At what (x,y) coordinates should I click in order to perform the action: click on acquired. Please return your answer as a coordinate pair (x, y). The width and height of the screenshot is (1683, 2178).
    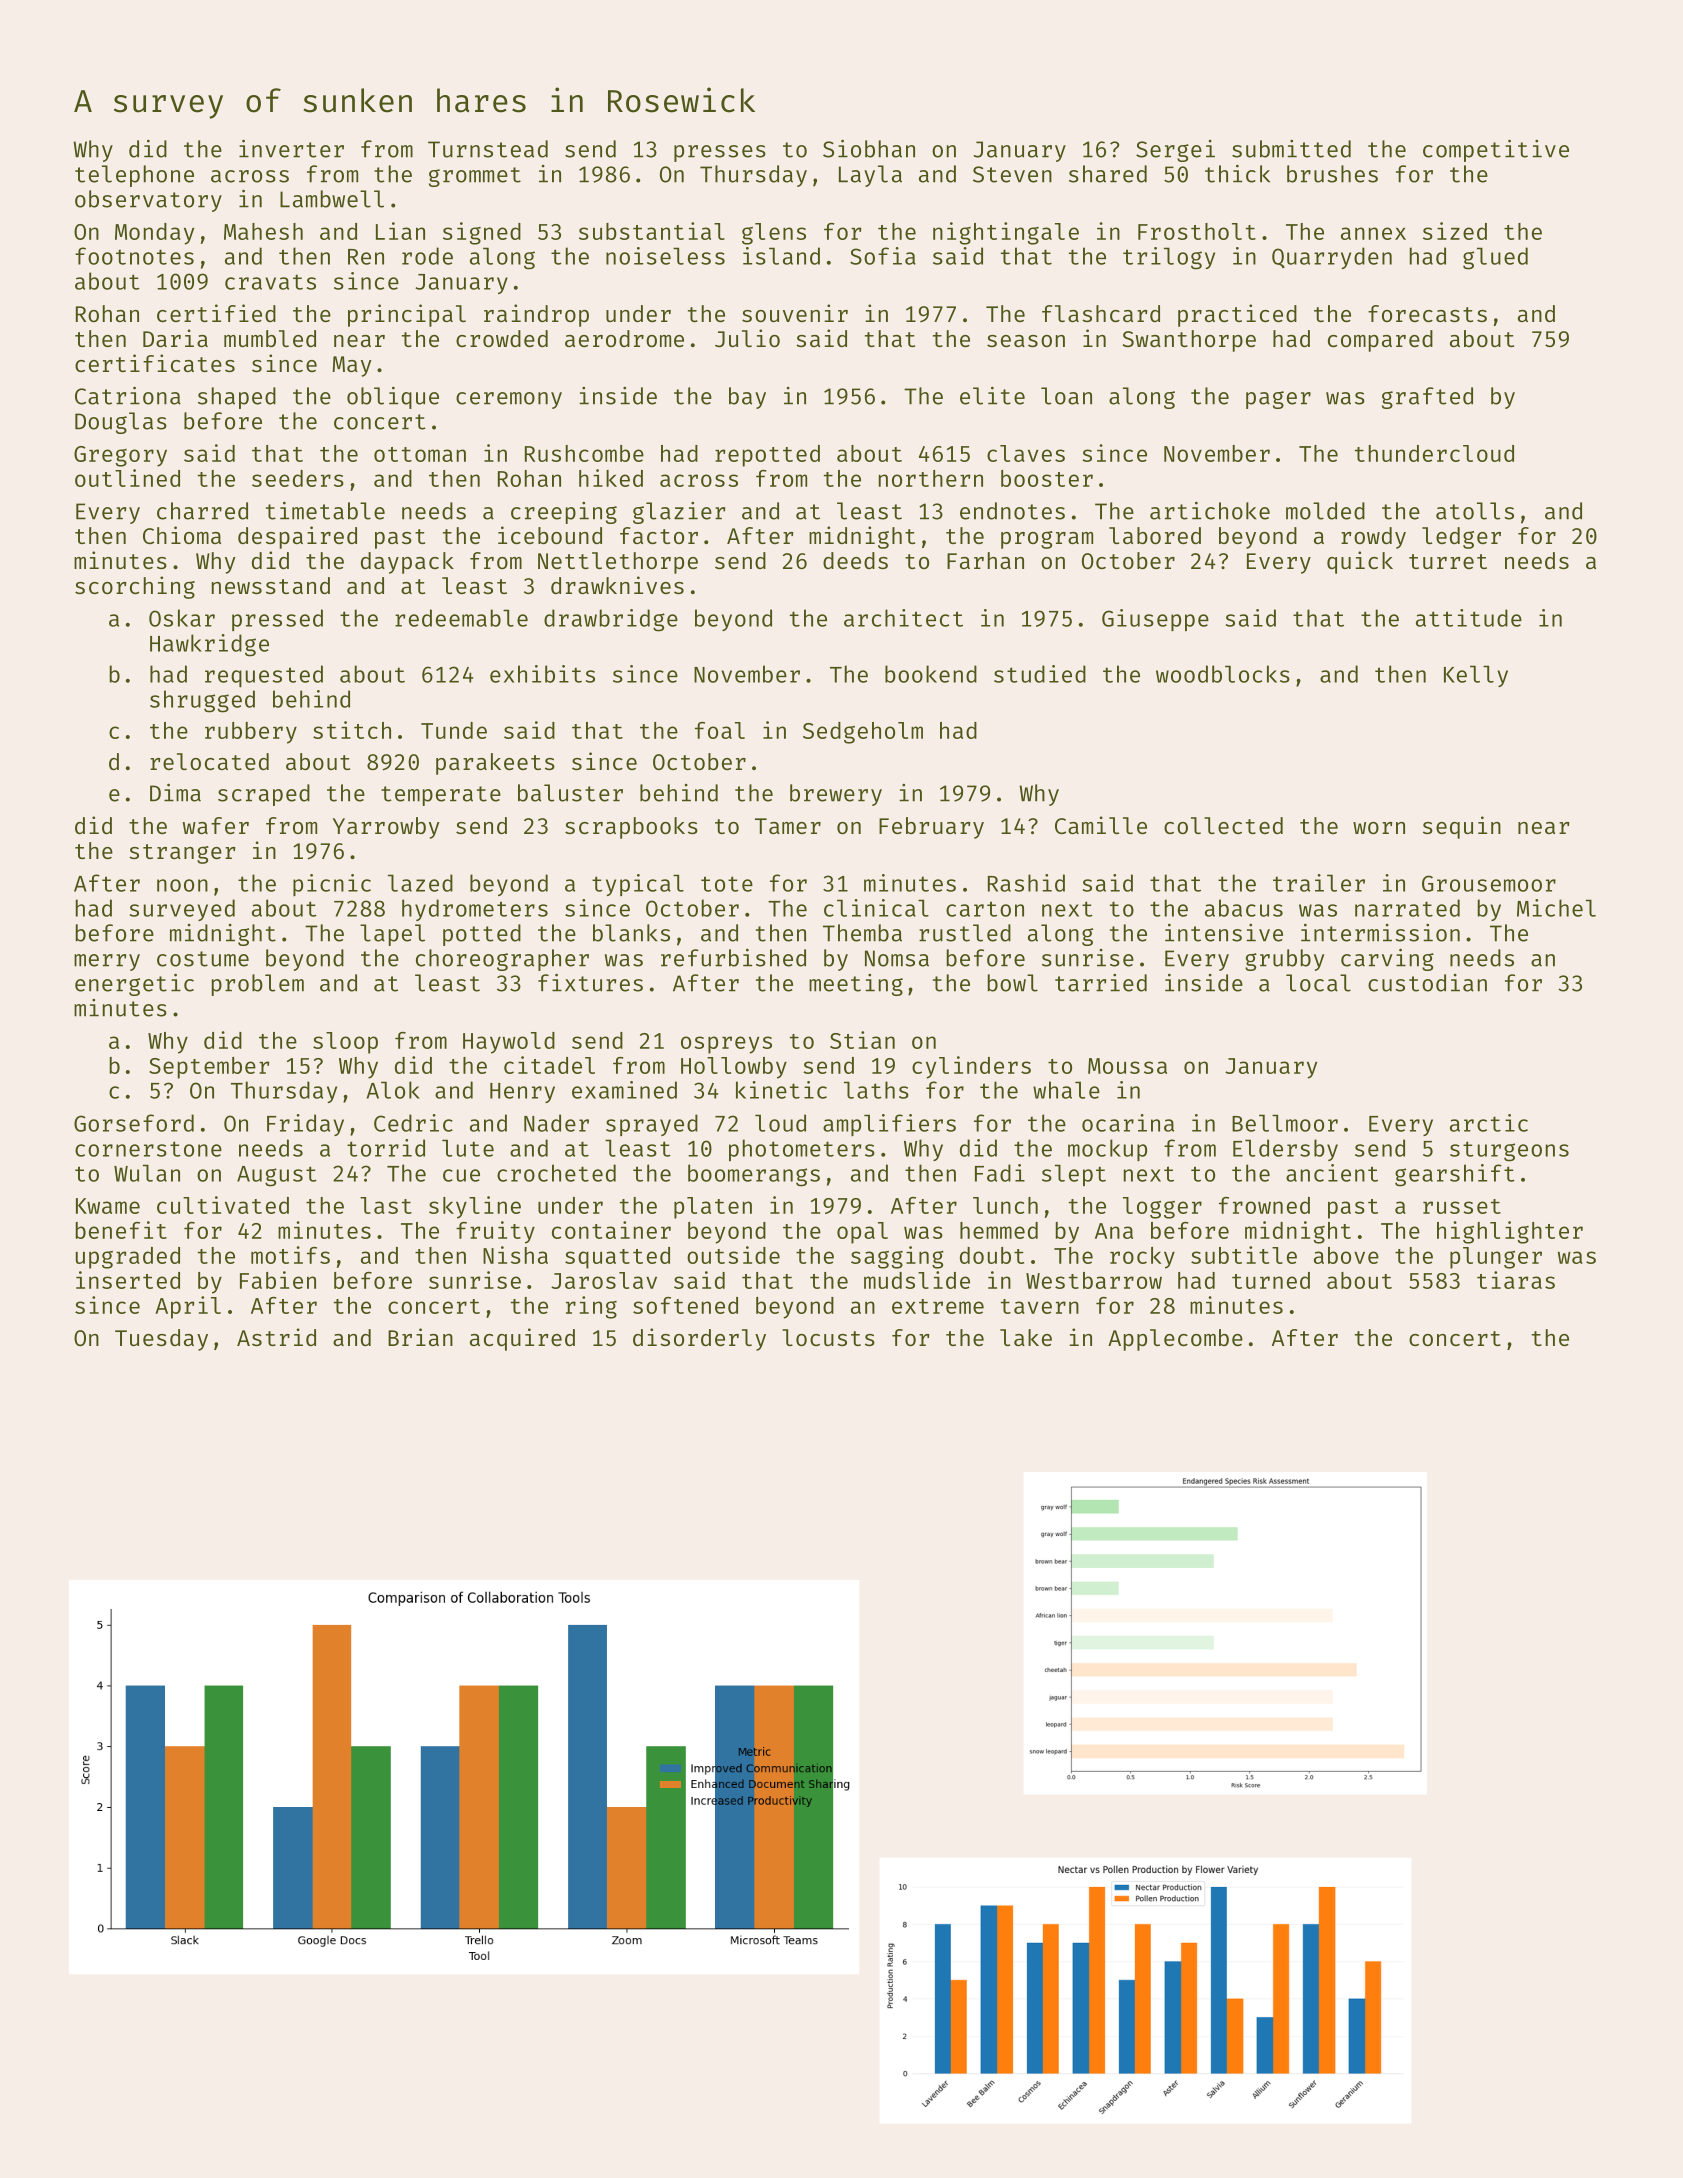
    Looking at the image, I should click on (522, 1339).
